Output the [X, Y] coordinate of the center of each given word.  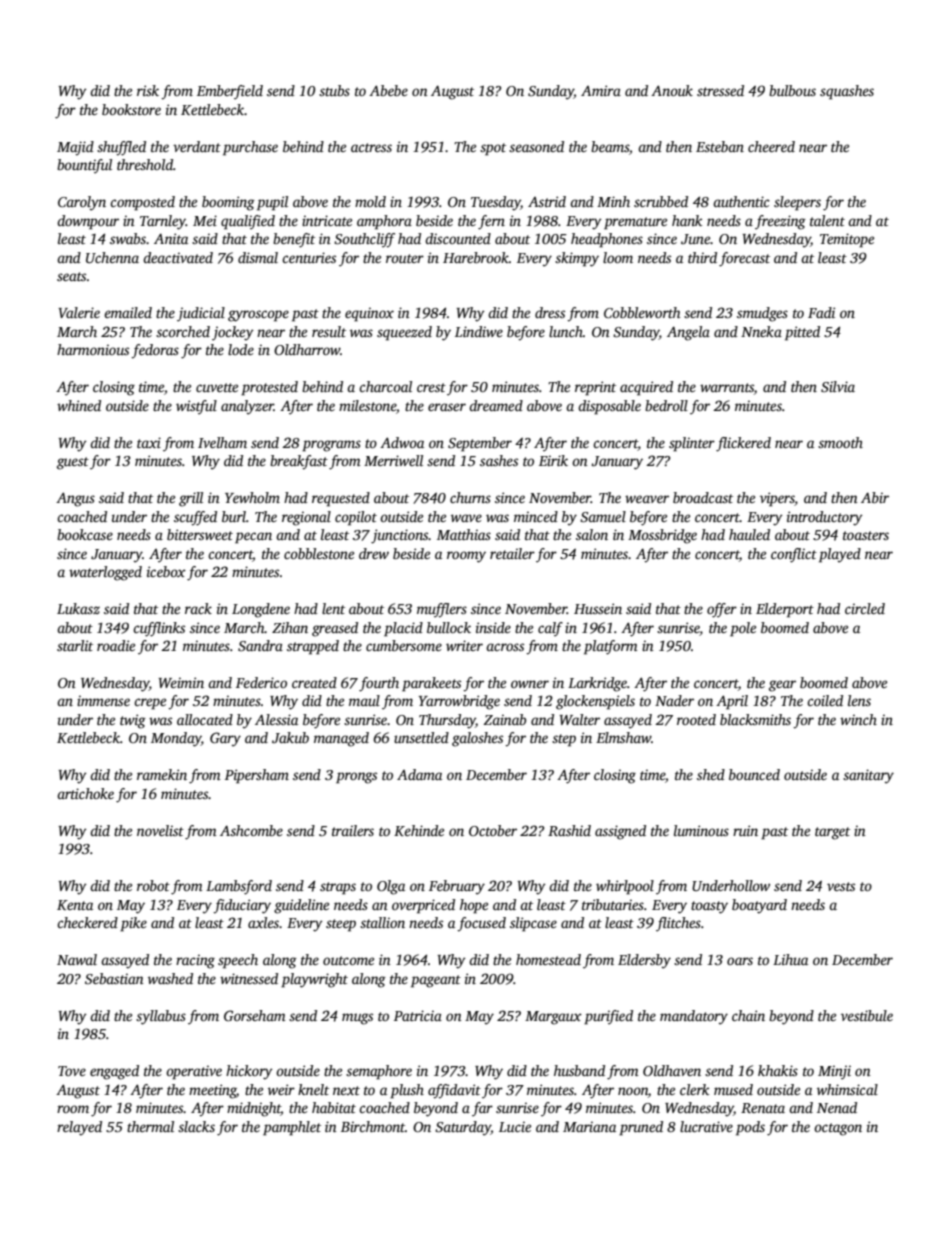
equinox [369, 314]
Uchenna [112, 257]
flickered [743, 444]
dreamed [496, 405]
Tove [72, 1071]
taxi [149, 442]
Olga [391, 887]
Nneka [761, 331]
